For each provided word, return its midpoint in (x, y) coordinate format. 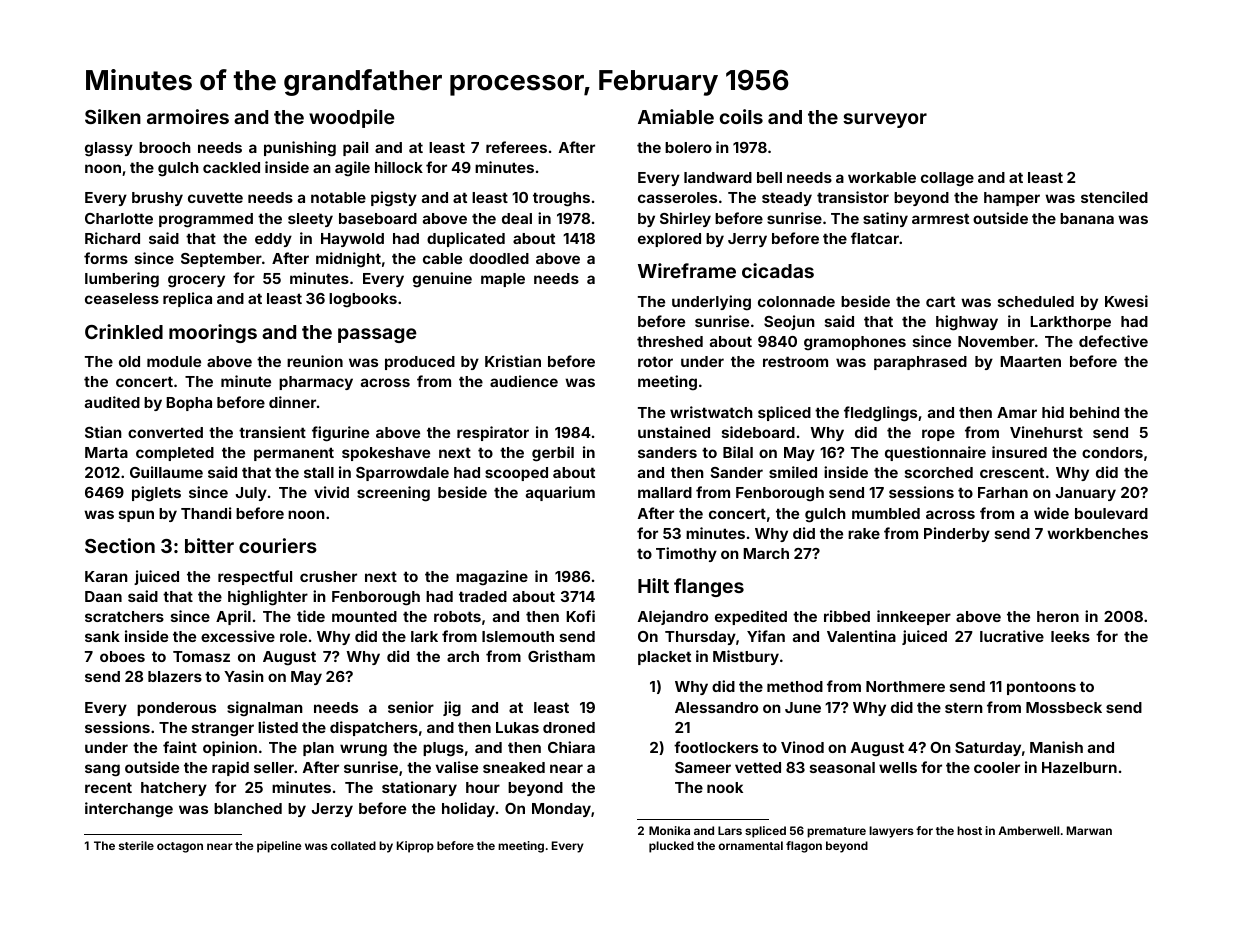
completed (175, 454)
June (803, 707)
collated (353, 845)
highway (967, 323)
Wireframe (687, 270)
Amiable (676, 116)
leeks (1070, 636)
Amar (1017, 412)
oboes (122, 656)
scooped (516, 474)
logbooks (363, 300)
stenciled (1114, 197)
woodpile (352, 118)
